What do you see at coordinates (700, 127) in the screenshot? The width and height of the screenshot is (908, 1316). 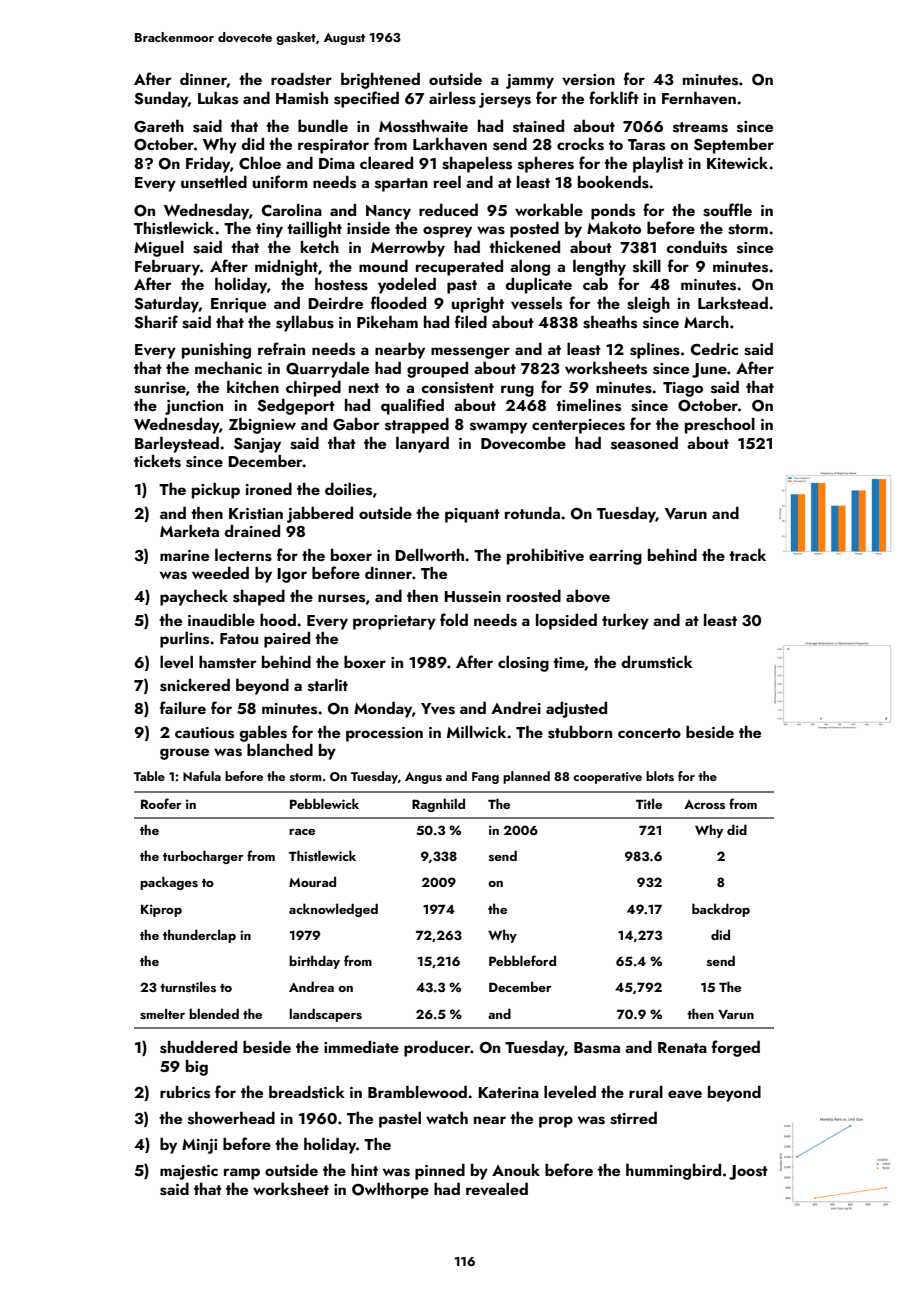 I see `streams` at bounding box center [700, 127].
